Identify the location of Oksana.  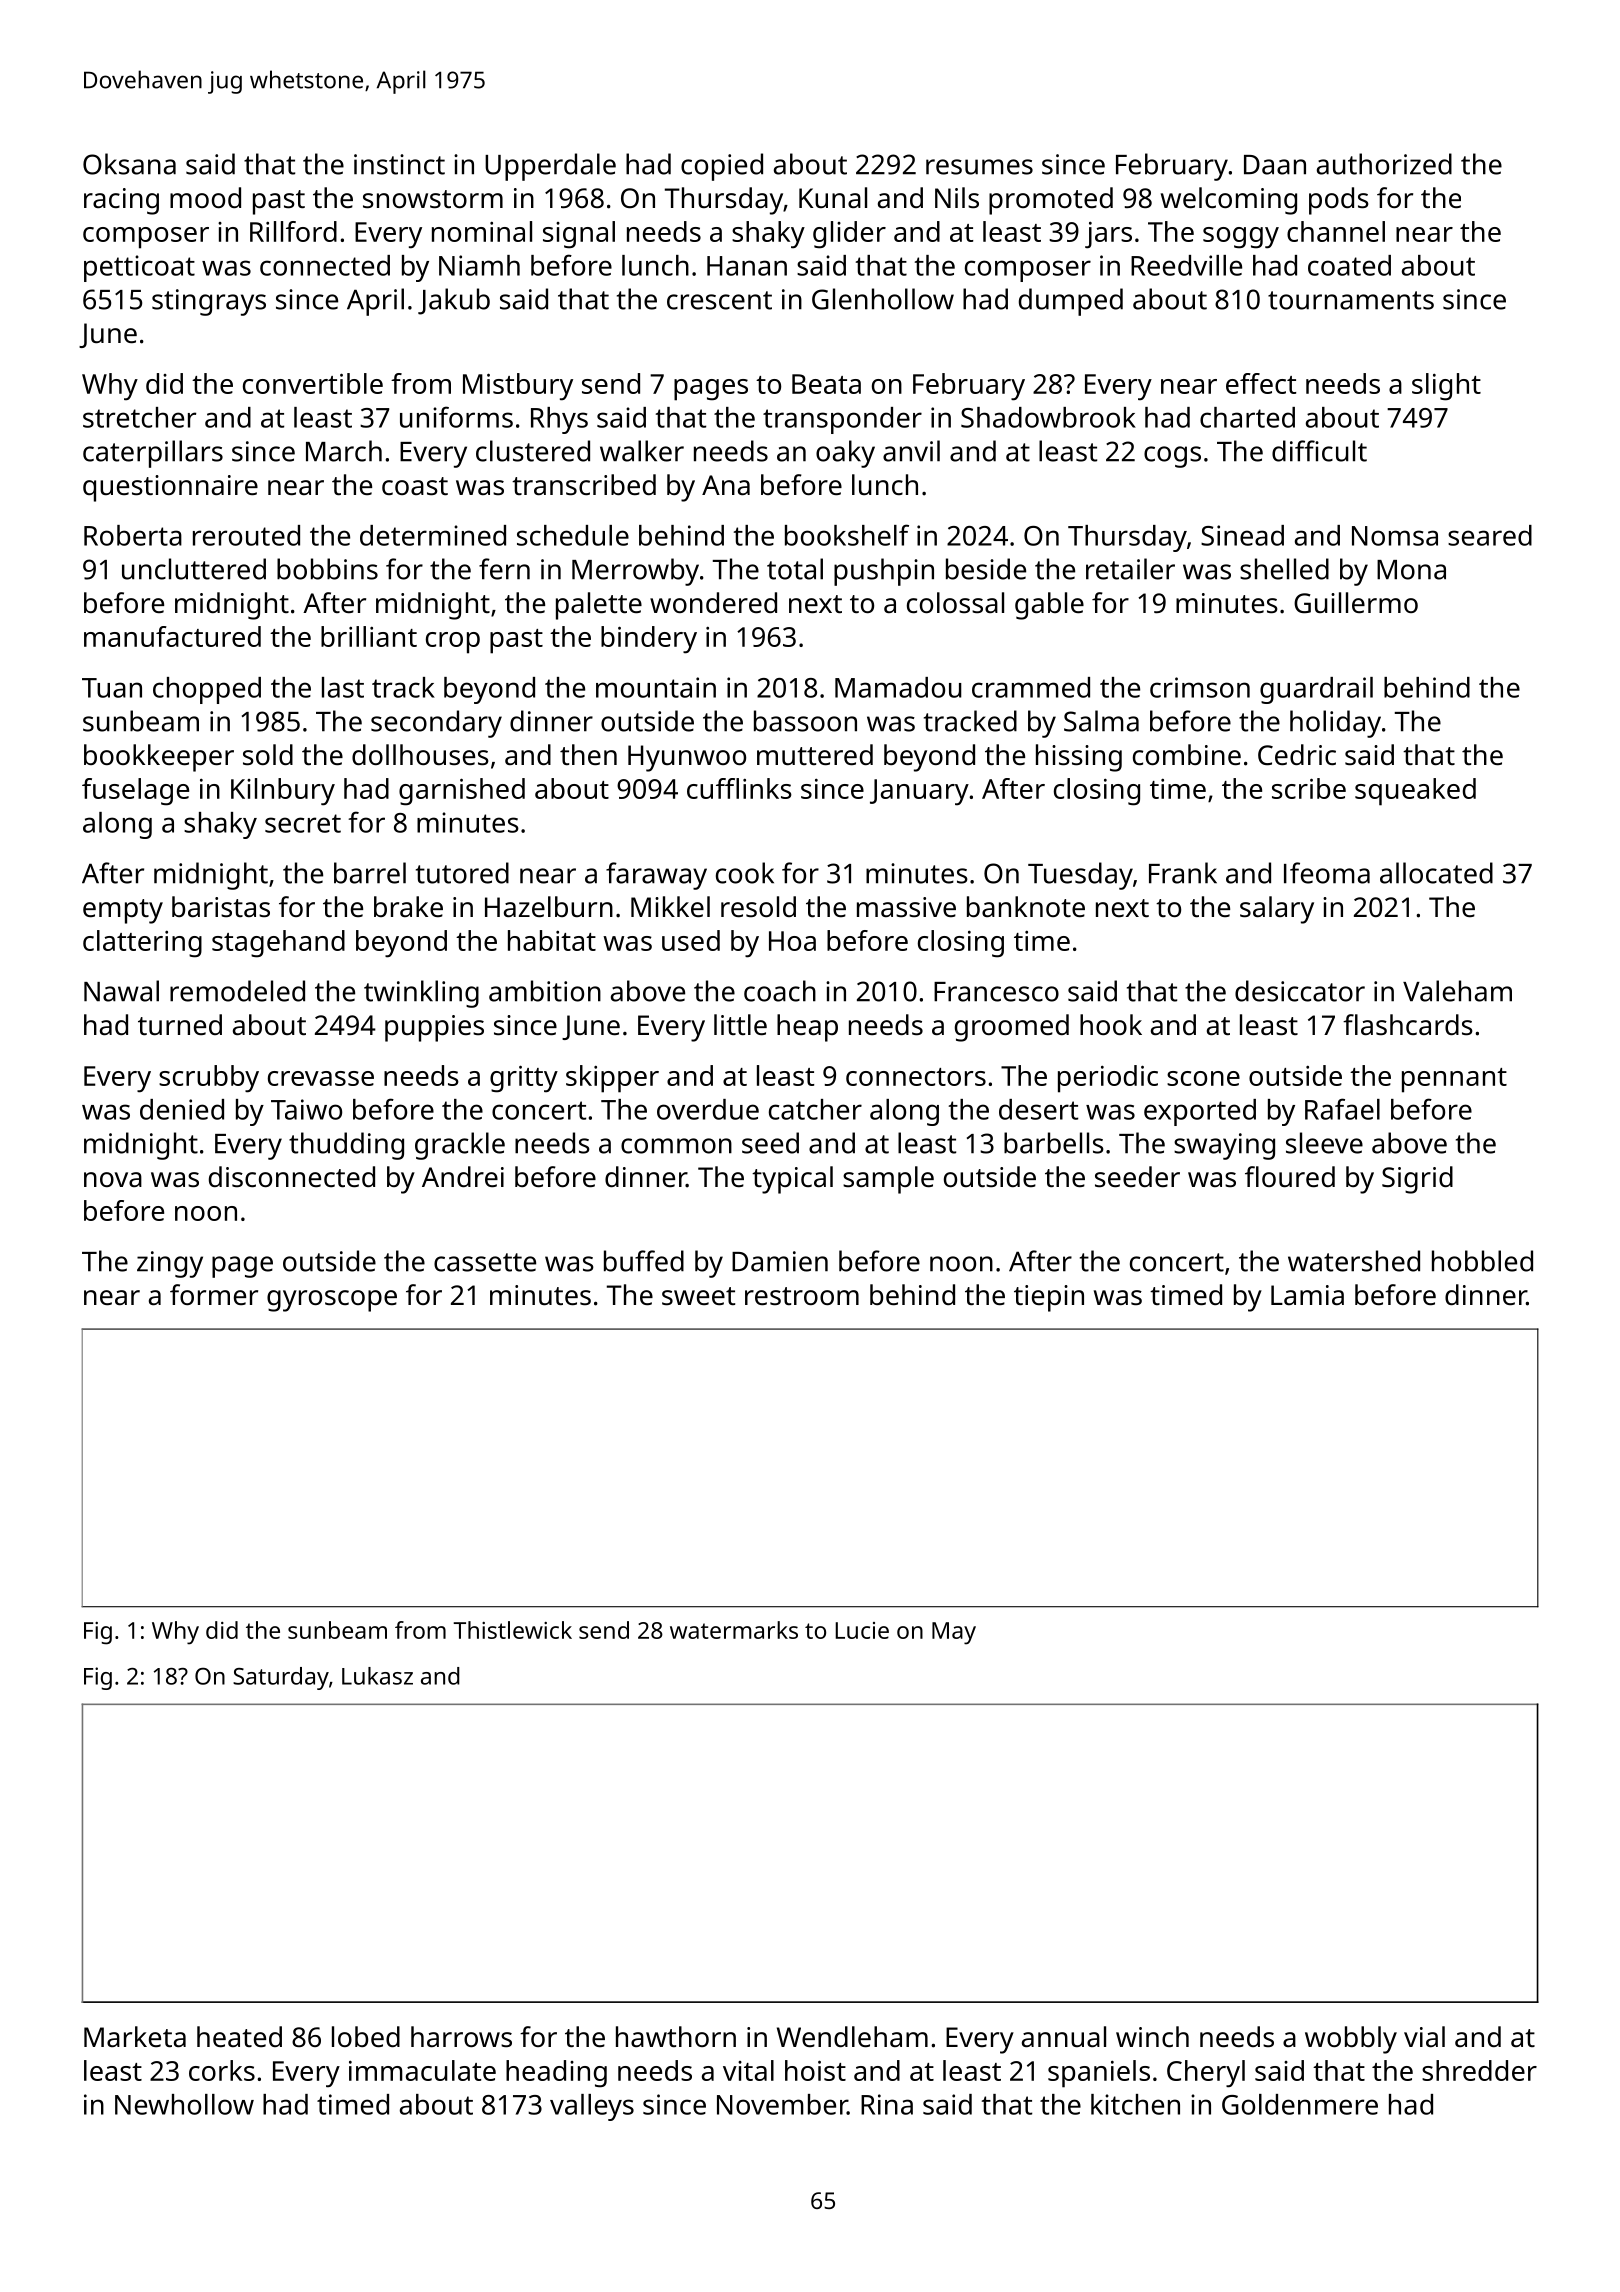
(129, 164).
